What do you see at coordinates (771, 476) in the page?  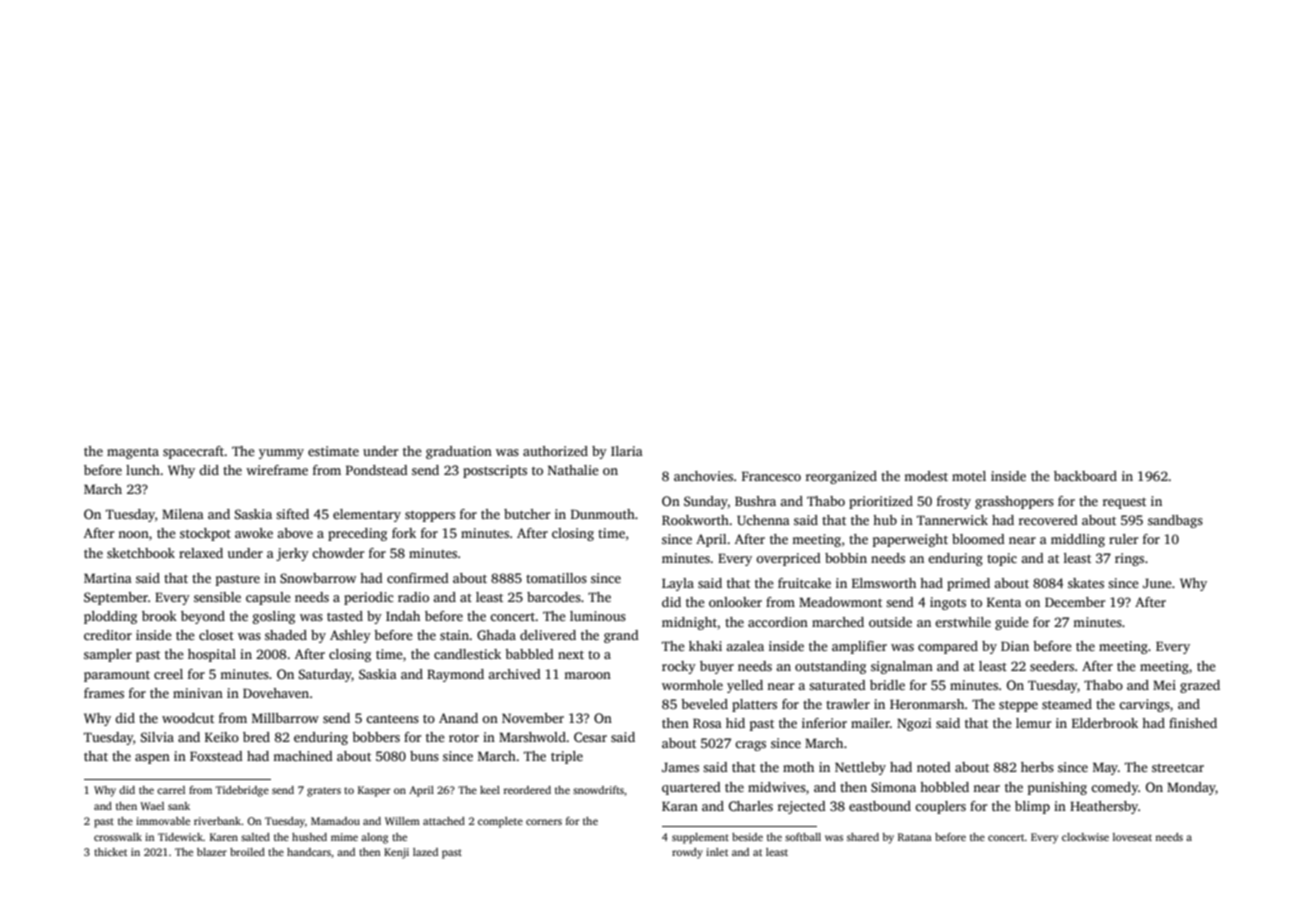 I see `Francesco` at bounding box center [771, 476].
